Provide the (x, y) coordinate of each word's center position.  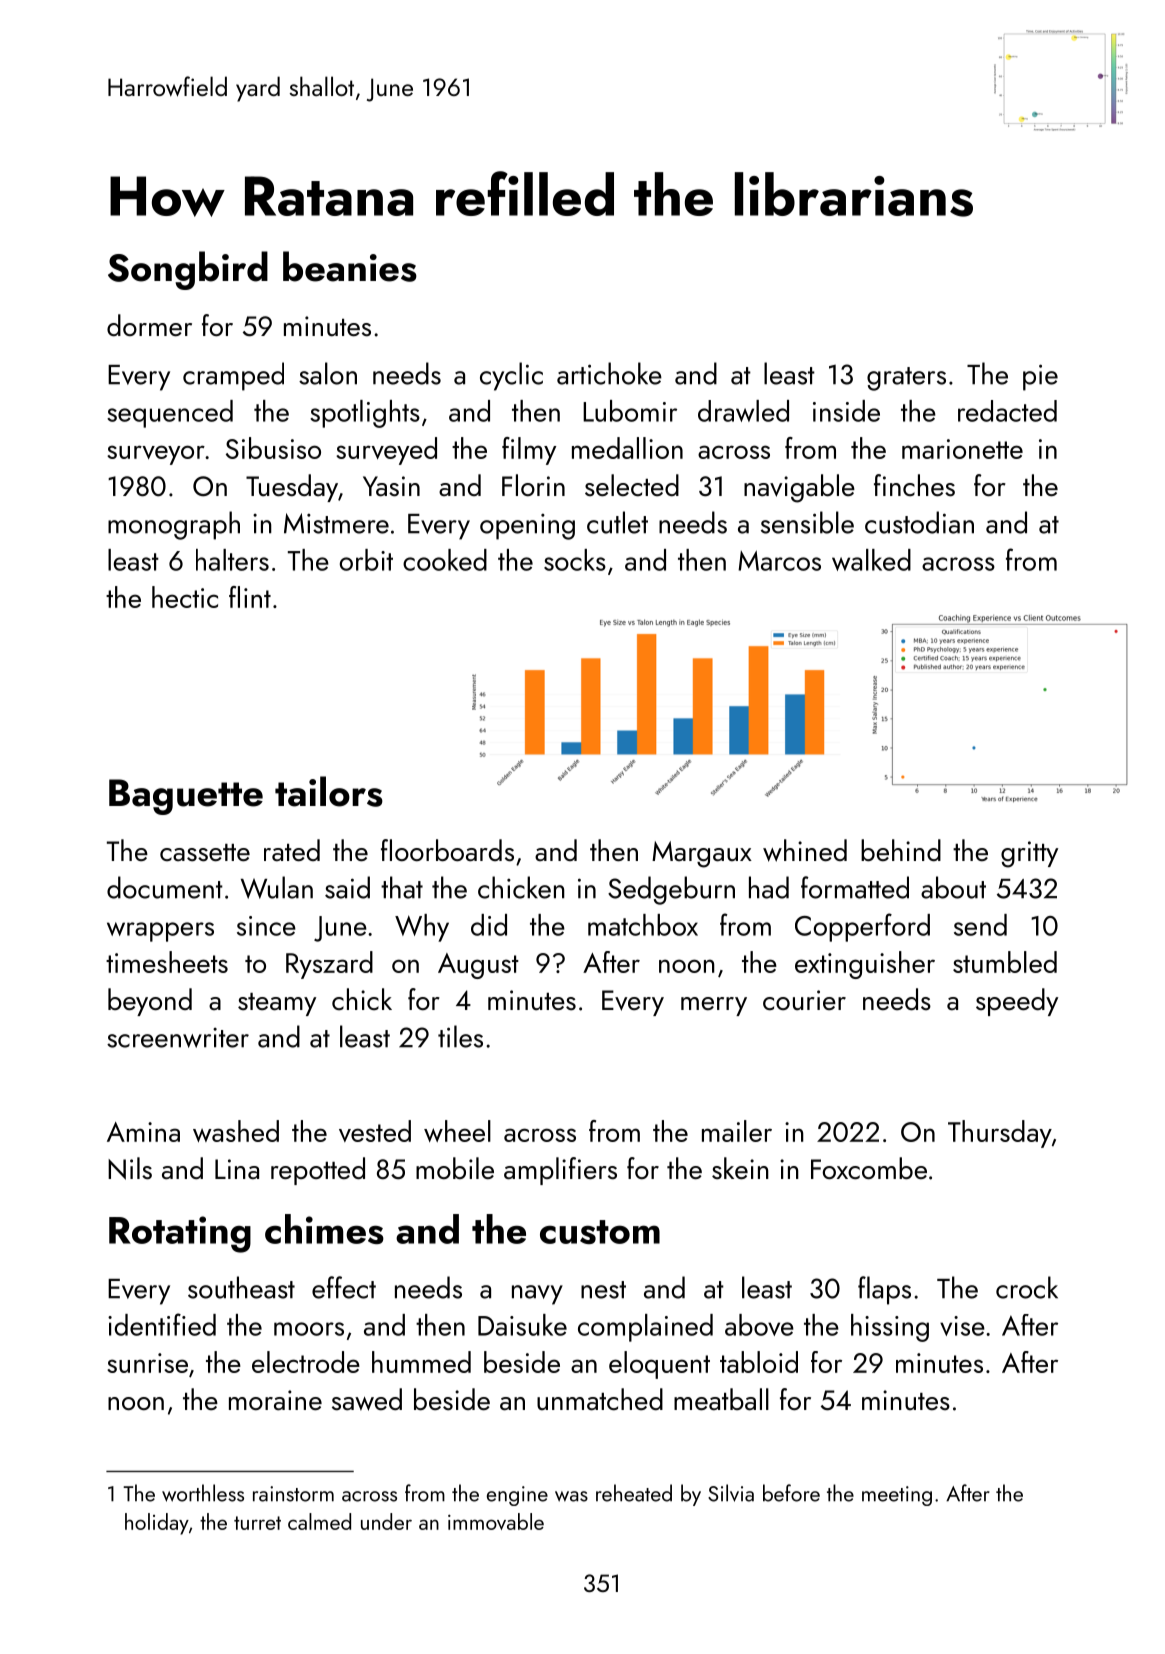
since (266, 926)
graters (906, 379)
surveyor (156, 455)
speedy (1017, 1002)
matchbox (643, 925)
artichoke (609, 373)
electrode (306, 1362)
